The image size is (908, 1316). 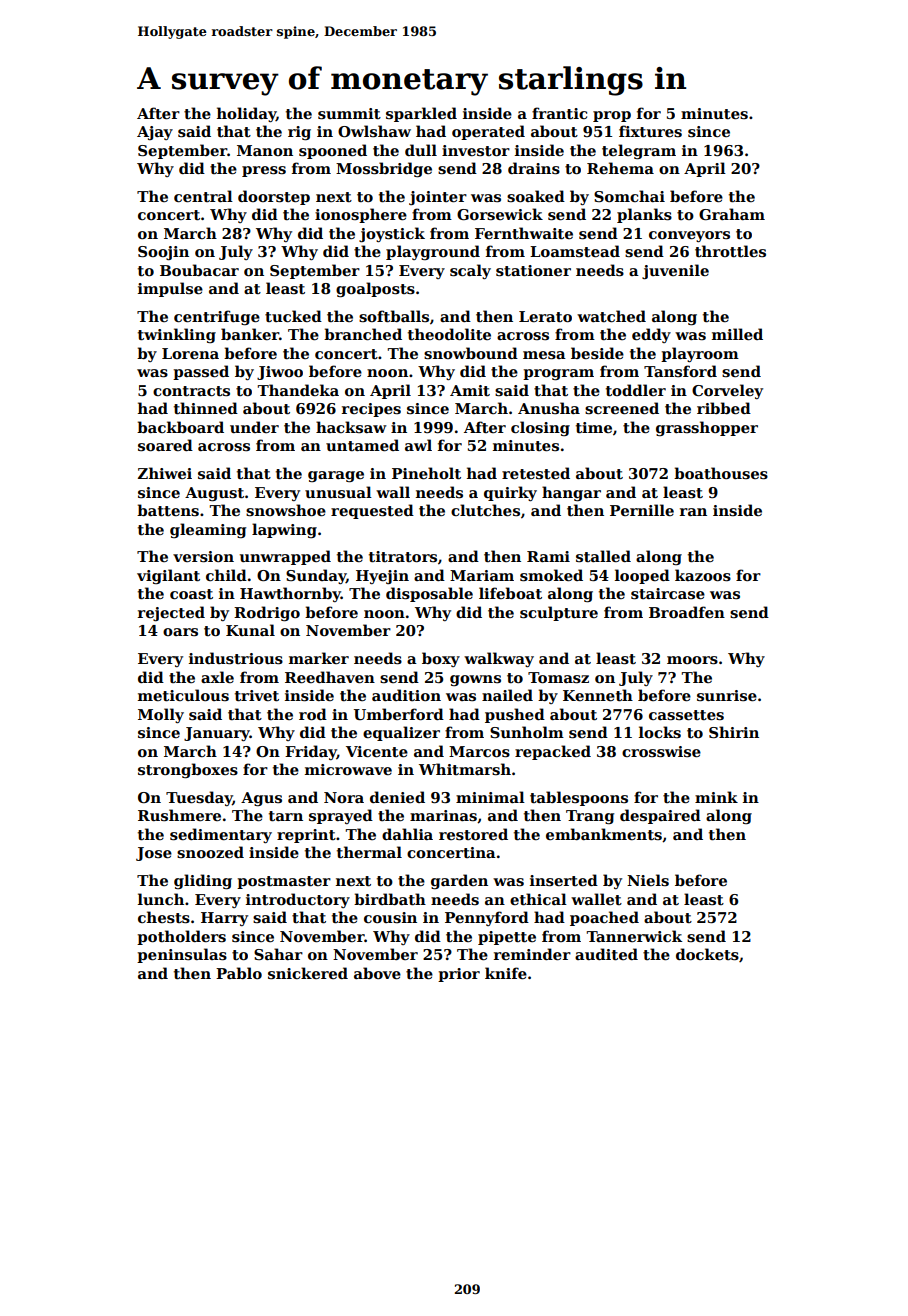 What do you see at coordinates (606, 954) in the screenshot?
I see `audited` at bounding box center [606, 954].
